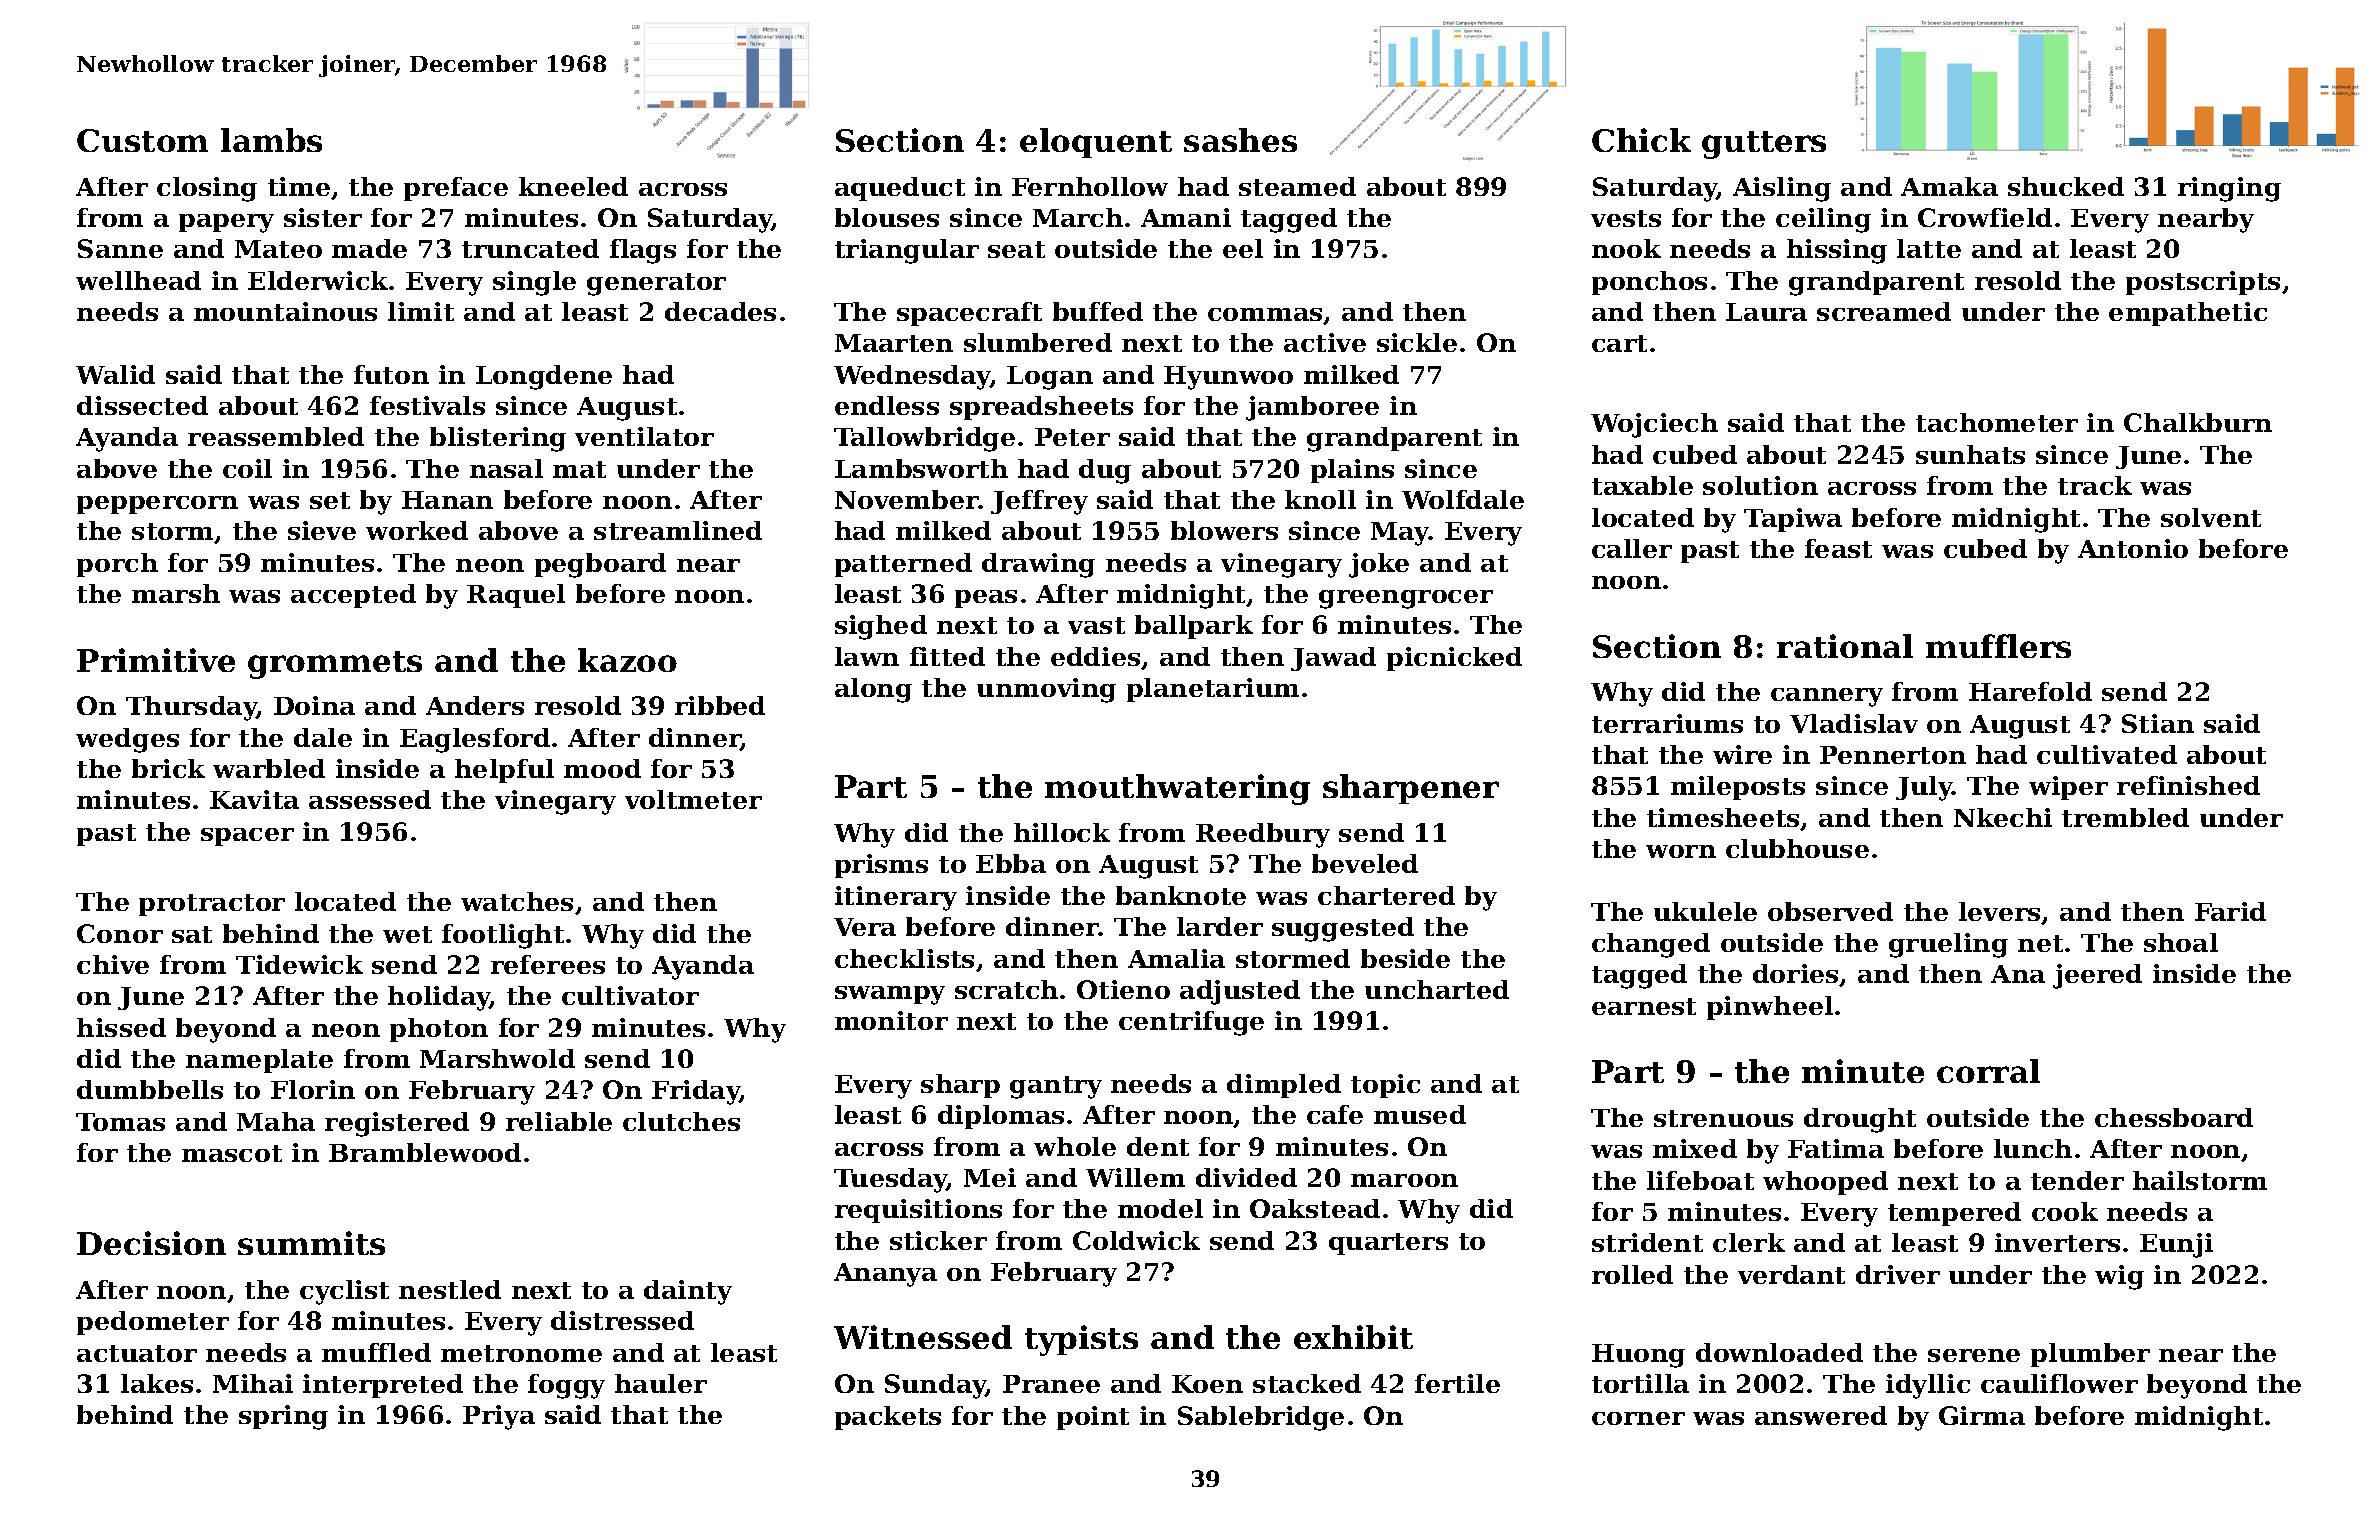 This screenshot has height=1540, width=2380. Describe the element at coordinates (1406, 599) in the screenshot. I see `greengrocer` at that location.
